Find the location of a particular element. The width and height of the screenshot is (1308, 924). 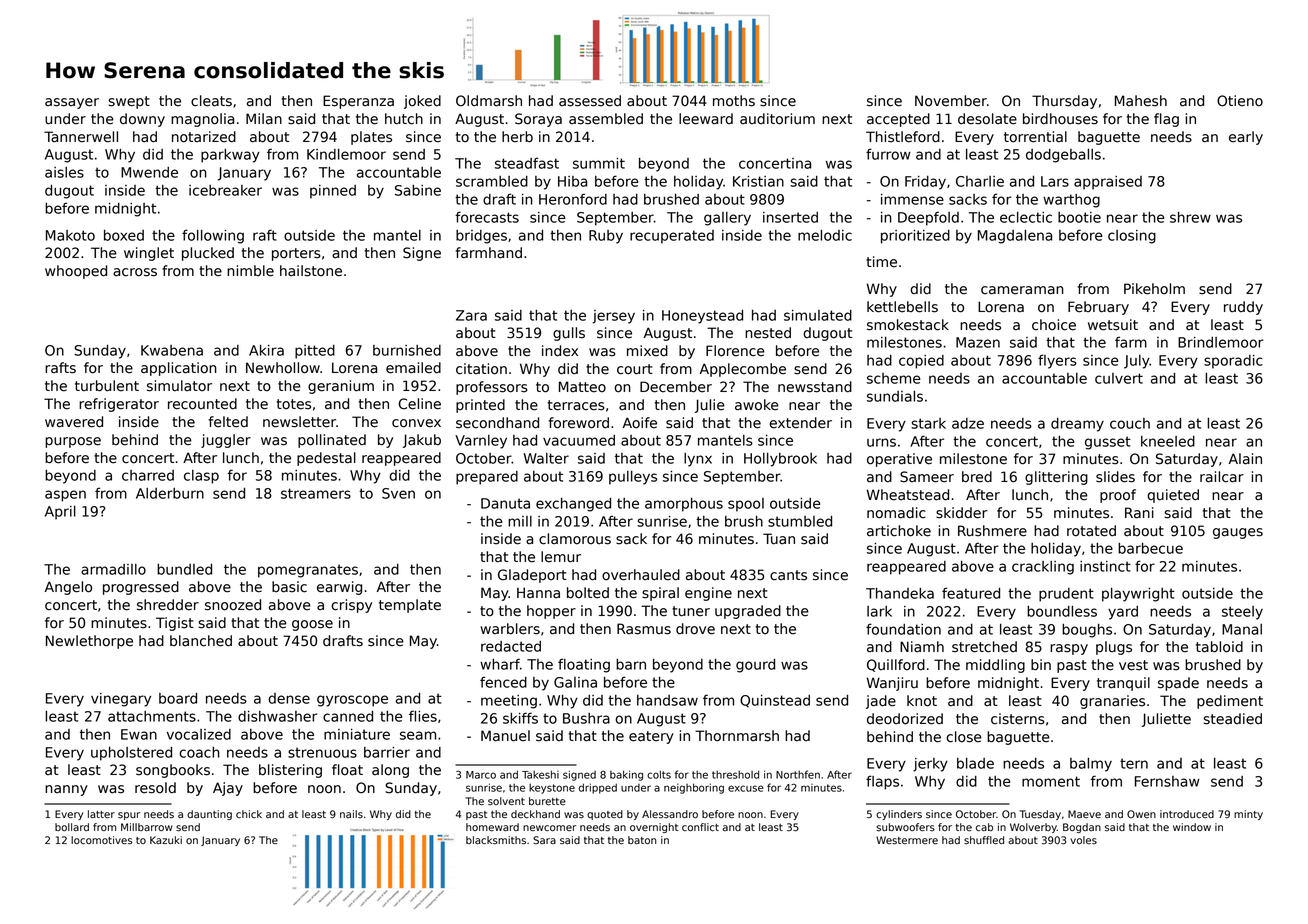

pomegranates is located at coordinates (308, 571).
